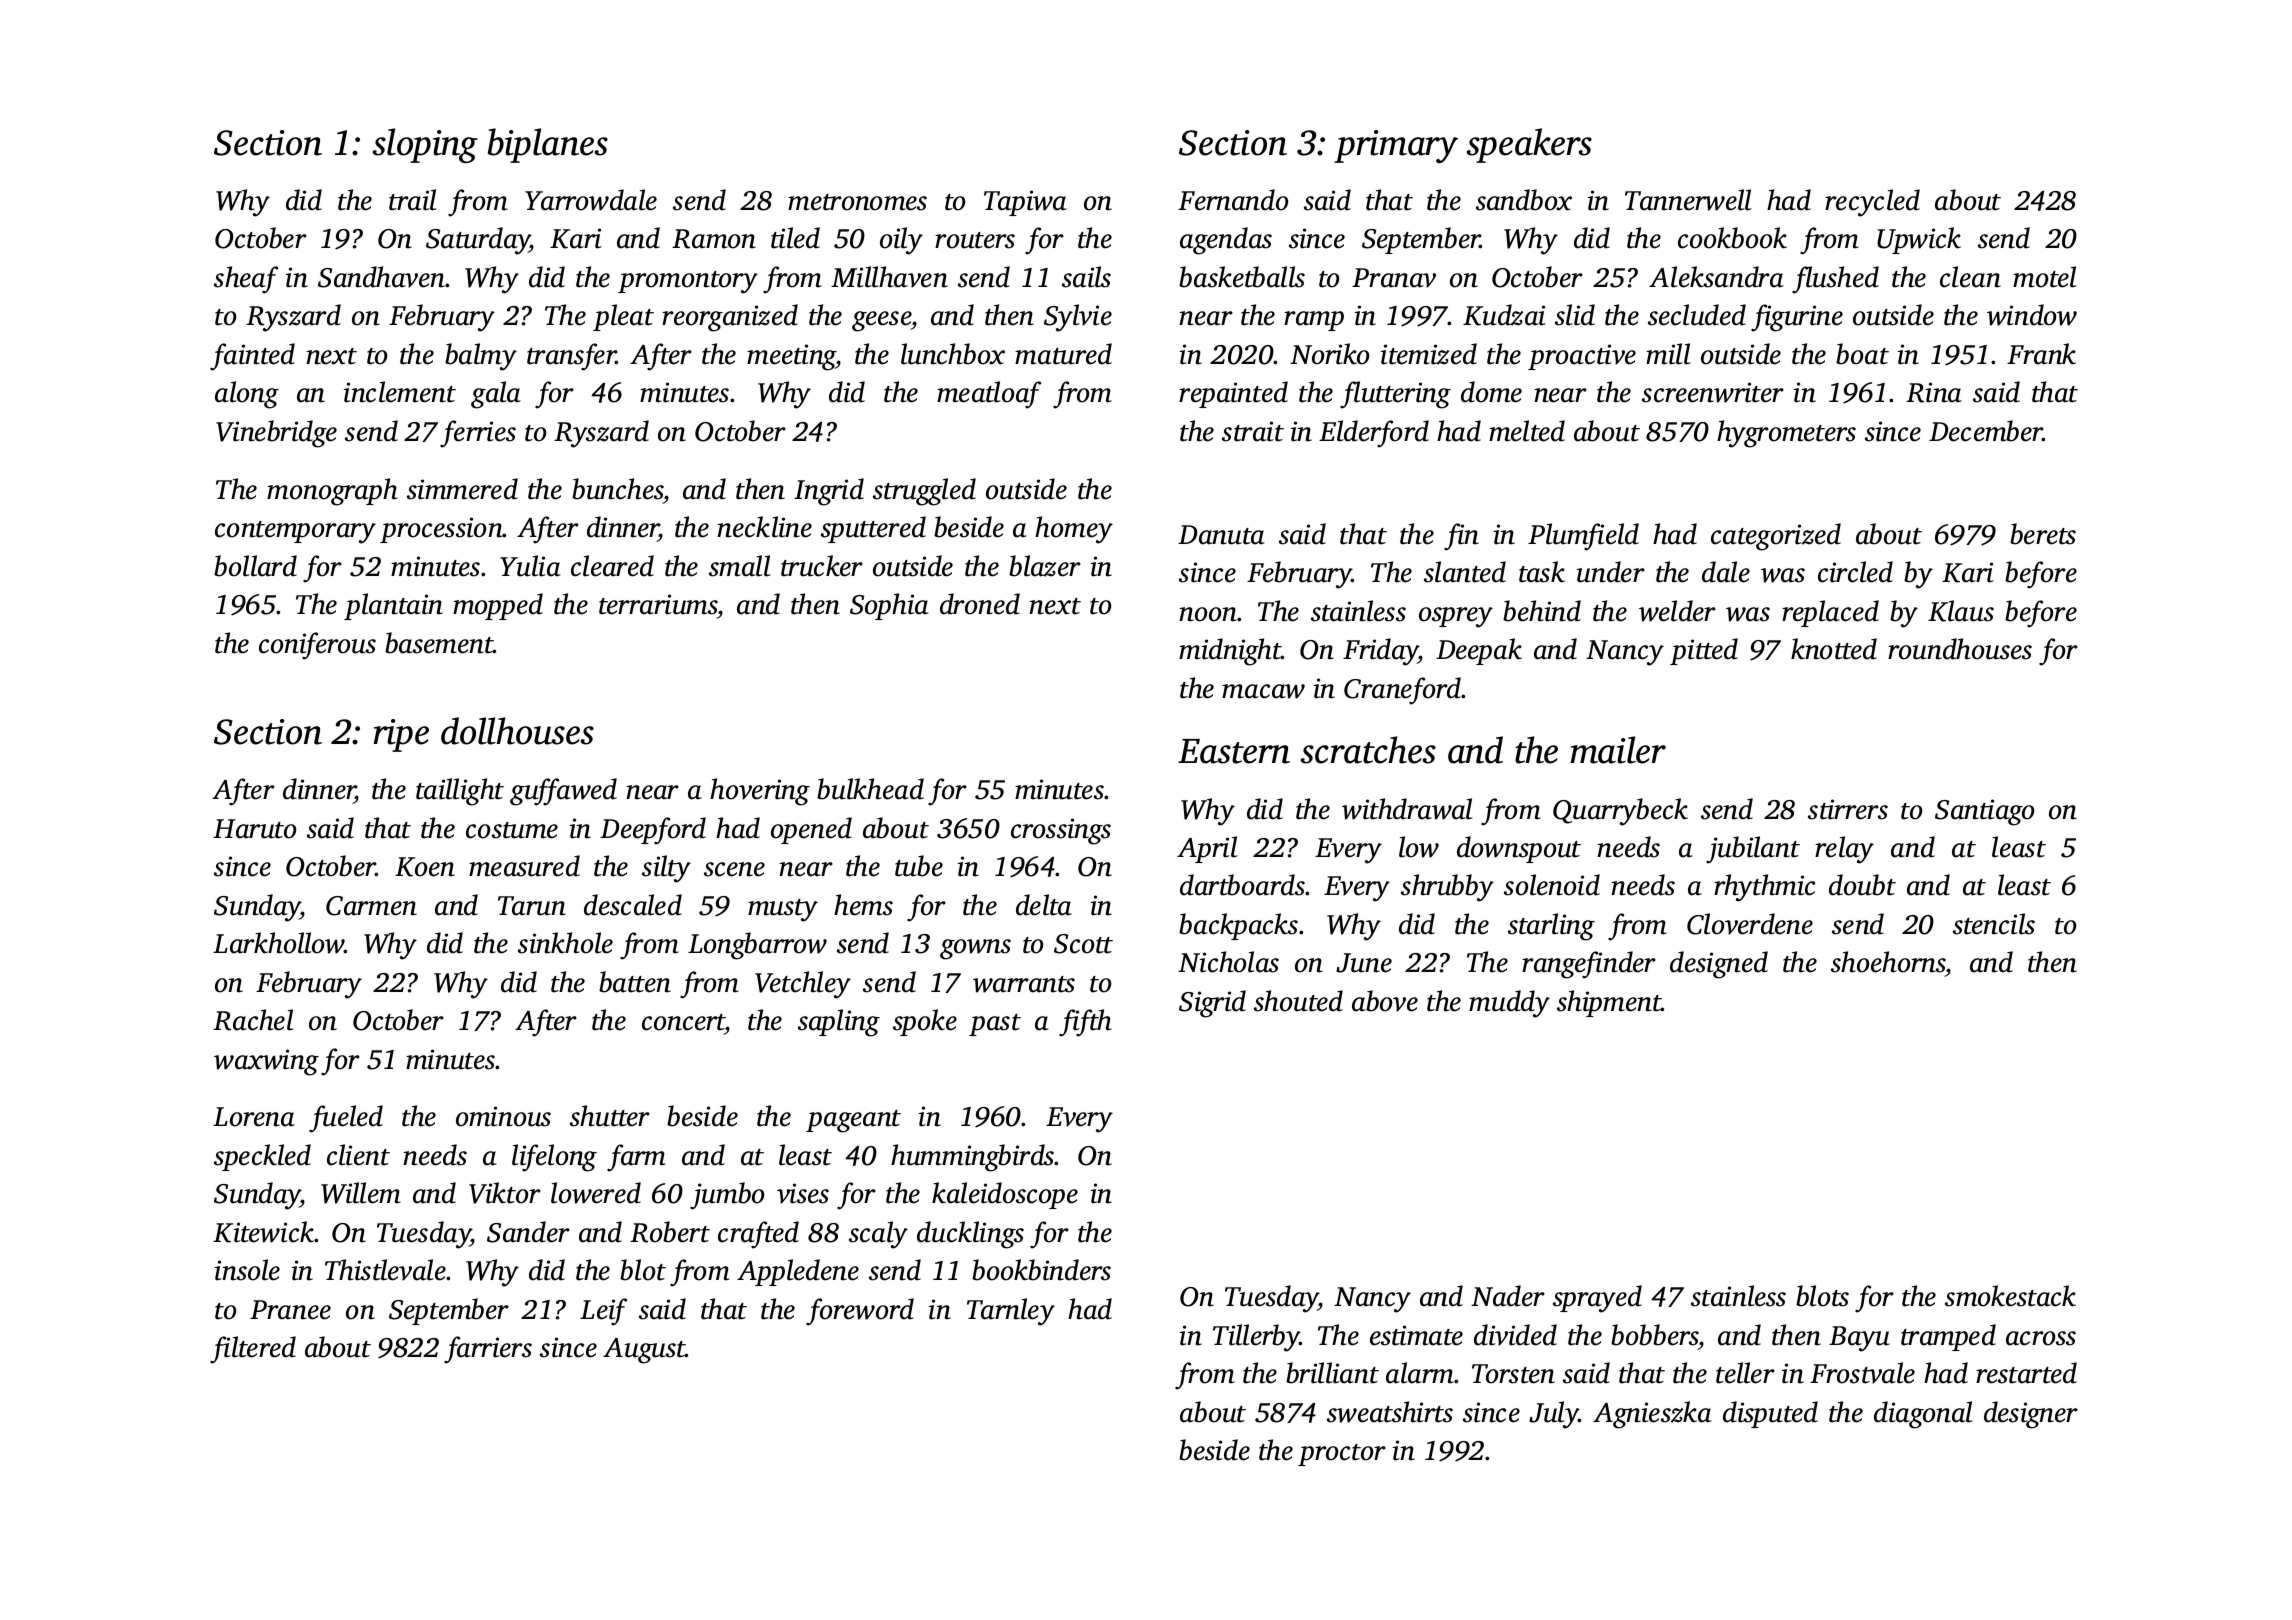  What do you see at coordinates (1396, 146) in the screenshot?
I see `primary` at bounding box center [1396, 146].
